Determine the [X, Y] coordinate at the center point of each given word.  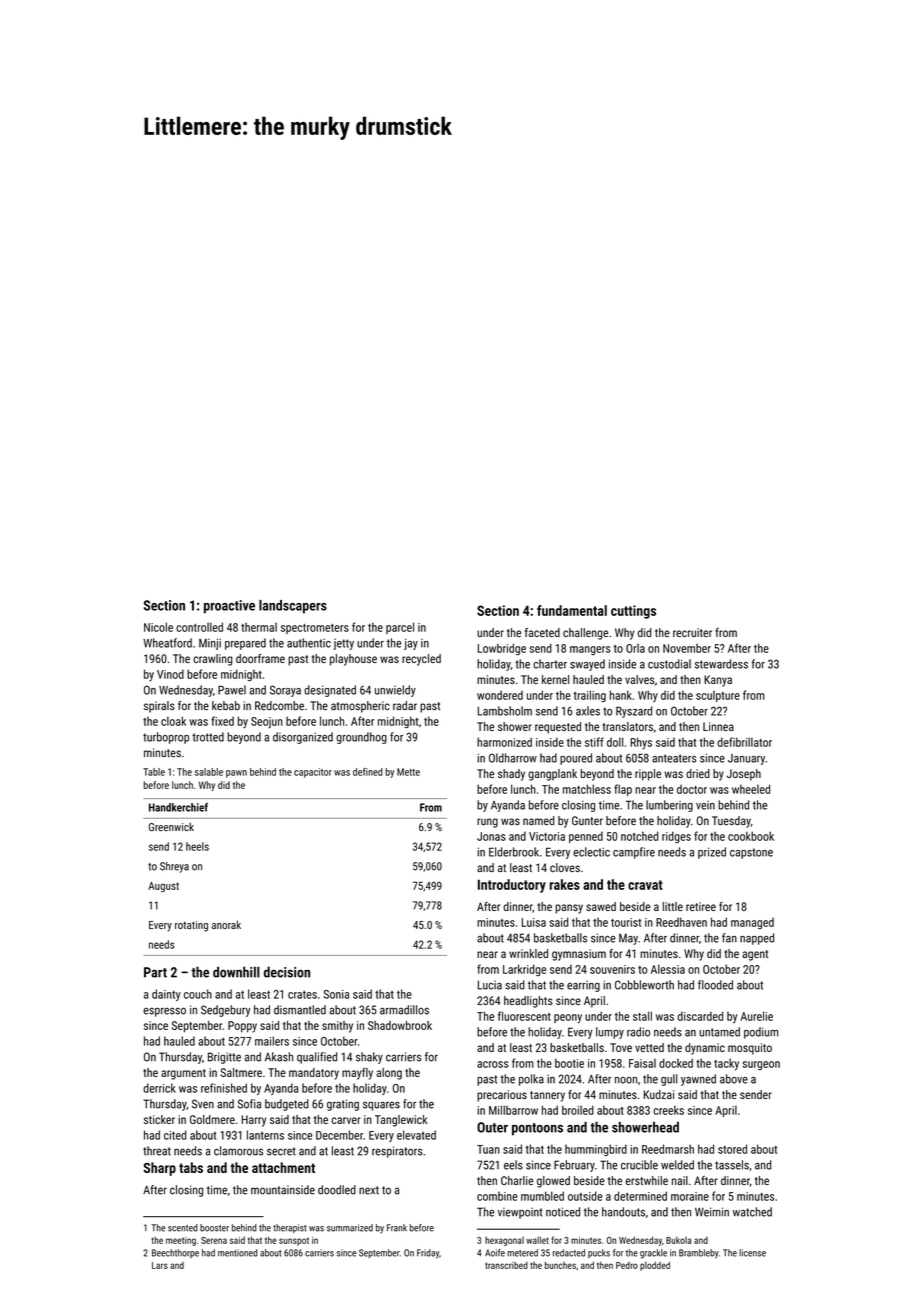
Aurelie [756, 1016]
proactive [229, 607]
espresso [164, 1012]
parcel [400, 628]
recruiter [692, 632]
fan [729, 938]
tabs [191, 1167]
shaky [369, 1058]
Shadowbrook [400, 1025]
